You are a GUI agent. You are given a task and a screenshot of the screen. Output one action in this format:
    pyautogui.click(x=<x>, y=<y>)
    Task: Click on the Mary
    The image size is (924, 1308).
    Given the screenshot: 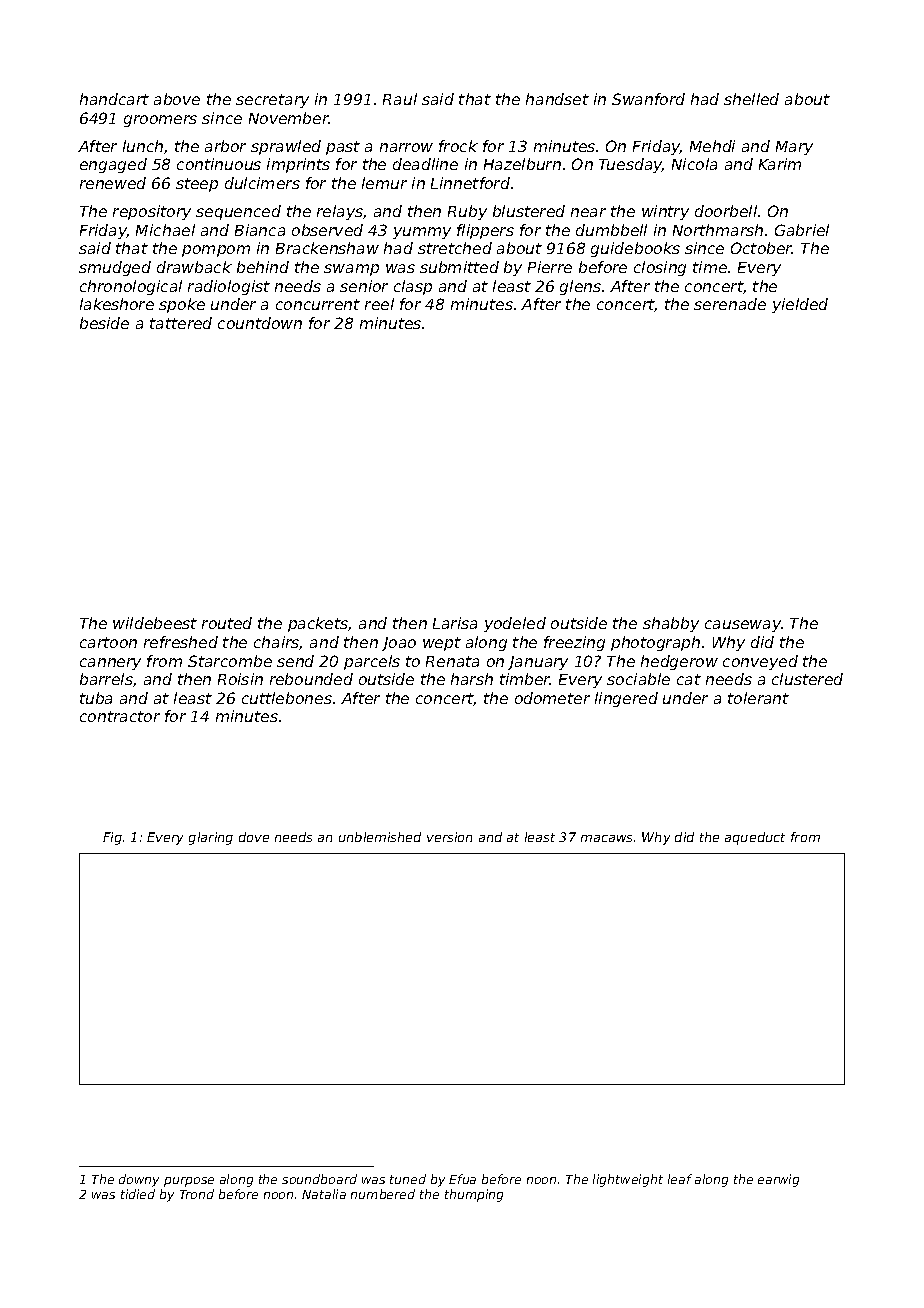 What is the action you would take?
    pyautogui.click(x=794, y=148)
